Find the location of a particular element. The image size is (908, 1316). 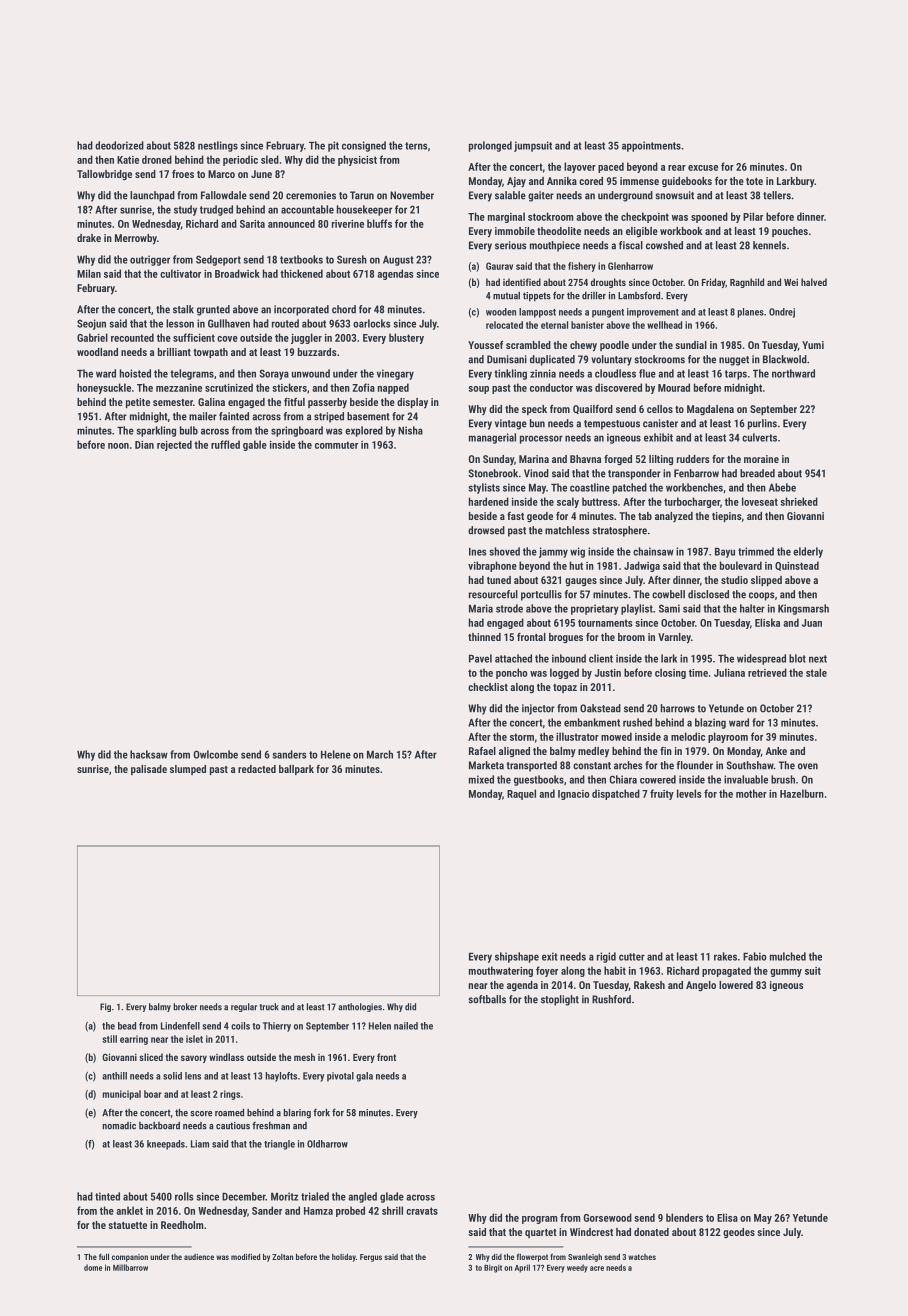

noon is located at coordinates (118, 446).
